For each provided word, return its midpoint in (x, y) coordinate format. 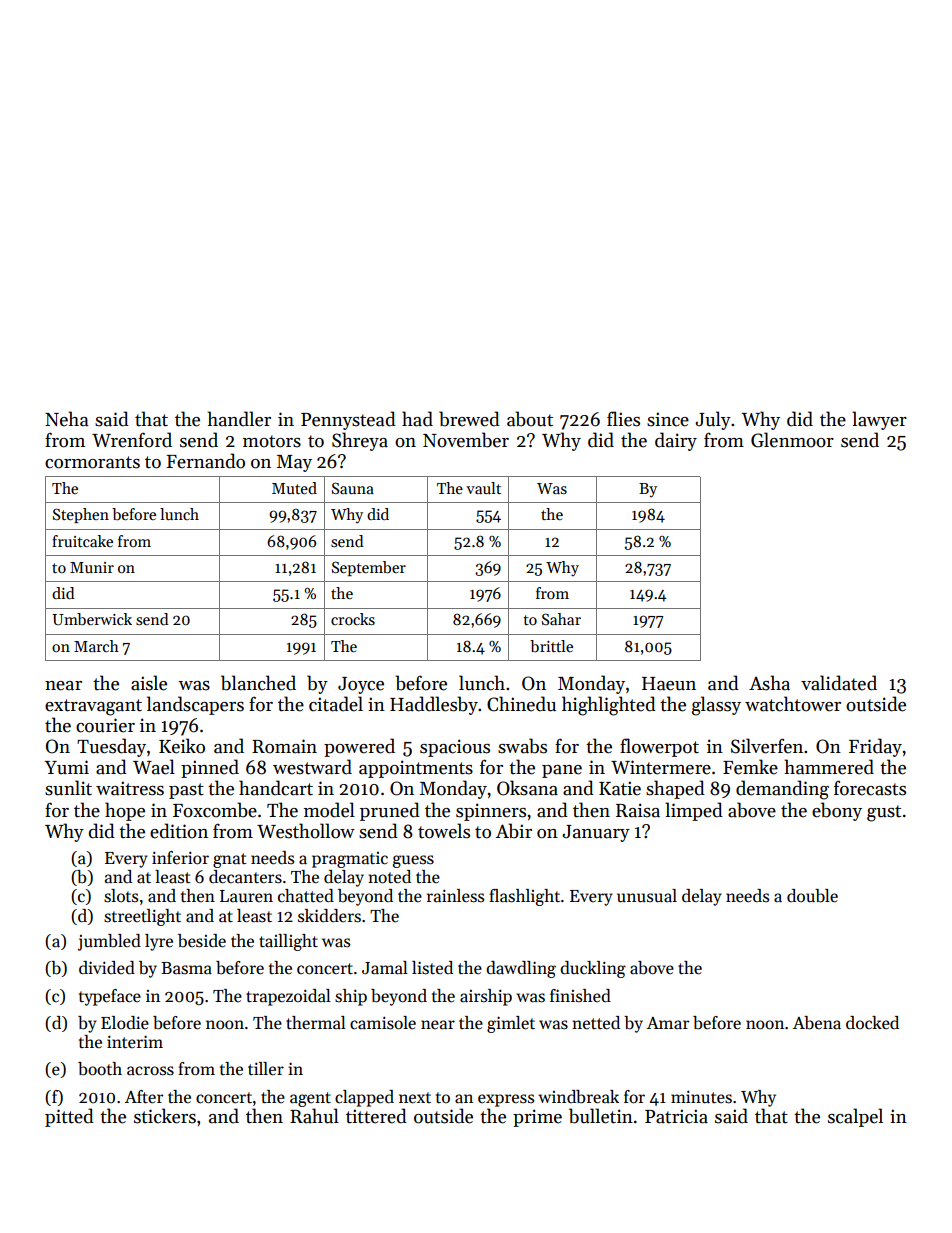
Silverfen (767, 746)
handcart (276, 788)
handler (239, 419)
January (596, 833)
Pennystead (348, 420)
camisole (383, 1023)
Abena (817, 1023)
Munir (92, 567)
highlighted (609, 706)
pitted (69, 1117)
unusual (647, 896)
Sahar (561, 619)
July (713, 420)
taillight (288, 942)
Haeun (669, 684)
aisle (149, 683)
